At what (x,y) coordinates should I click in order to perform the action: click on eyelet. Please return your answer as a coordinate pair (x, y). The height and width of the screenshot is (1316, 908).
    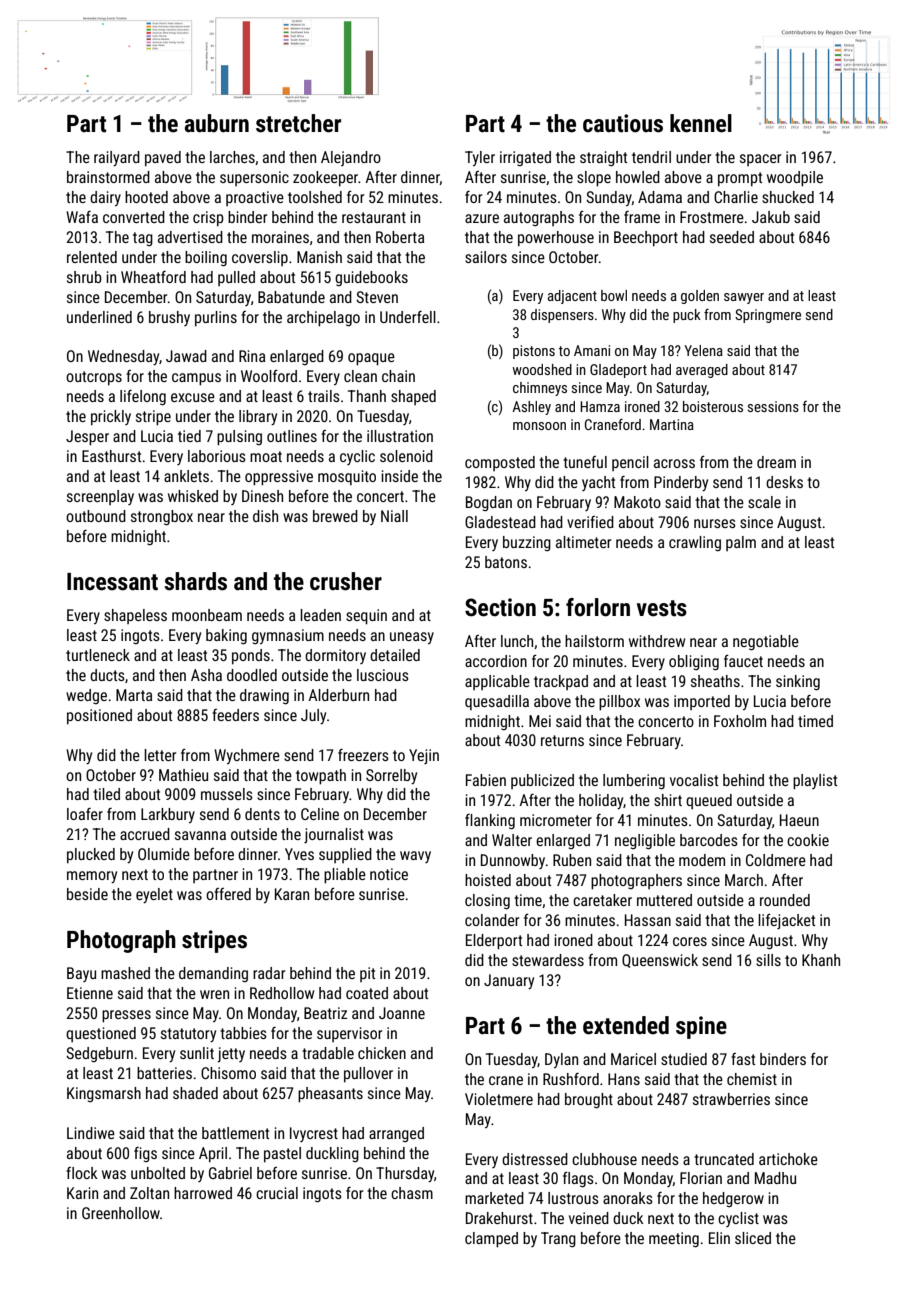
    Looking at the image, I should click on (154, 895).
